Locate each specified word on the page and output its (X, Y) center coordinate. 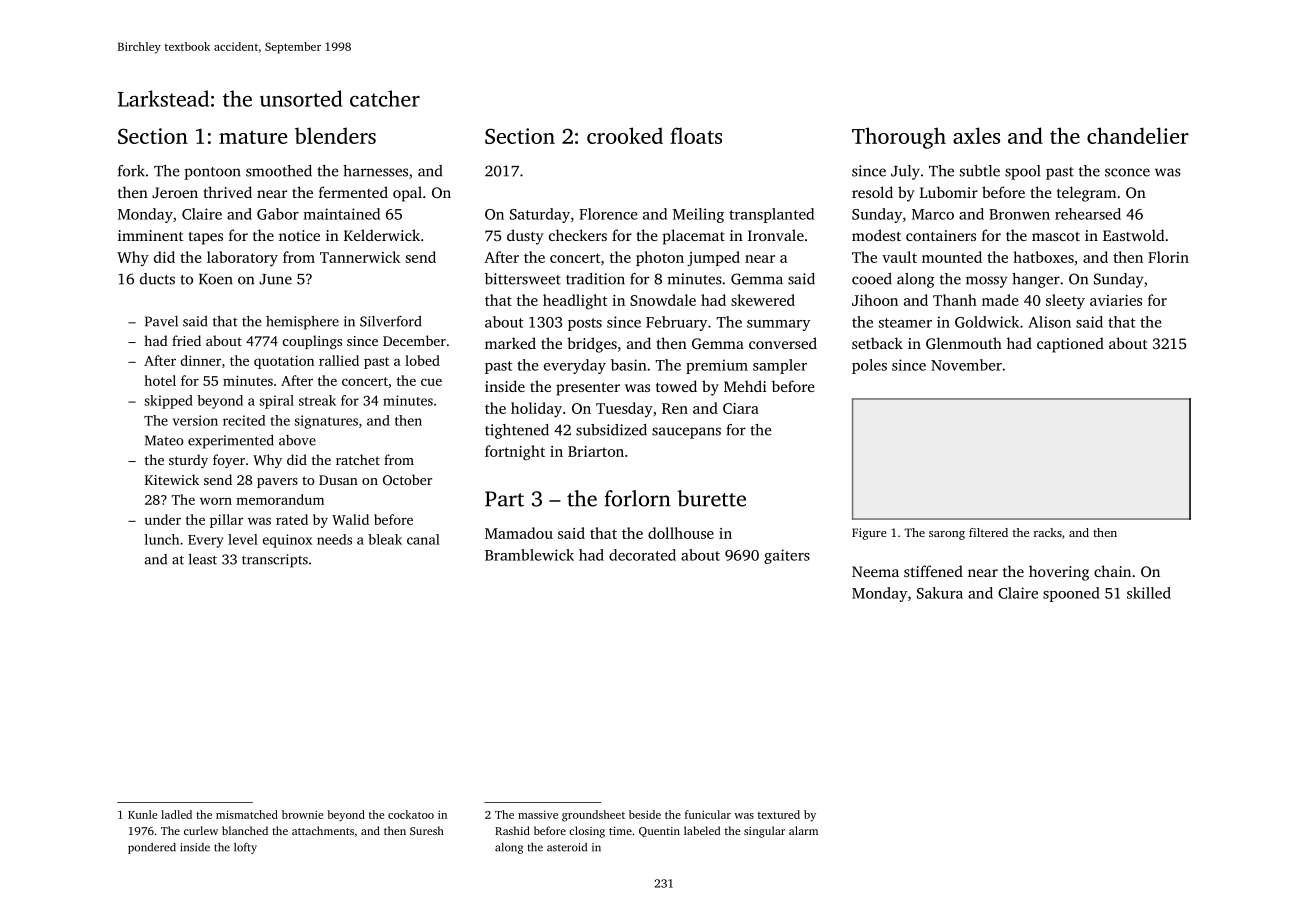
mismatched (247, 814)
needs (334, 539)
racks (1048, 532)
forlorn (638, 498)
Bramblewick (529, 555)
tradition (595, 279)
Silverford (390, 321)
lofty (245, 848)
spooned (1071, 594)
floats (696, 135)
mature (253, 137)
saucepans (686, 433)
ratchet (358, 459)
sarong (947, 535)
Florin (1168, 257)
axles (976, 135)
